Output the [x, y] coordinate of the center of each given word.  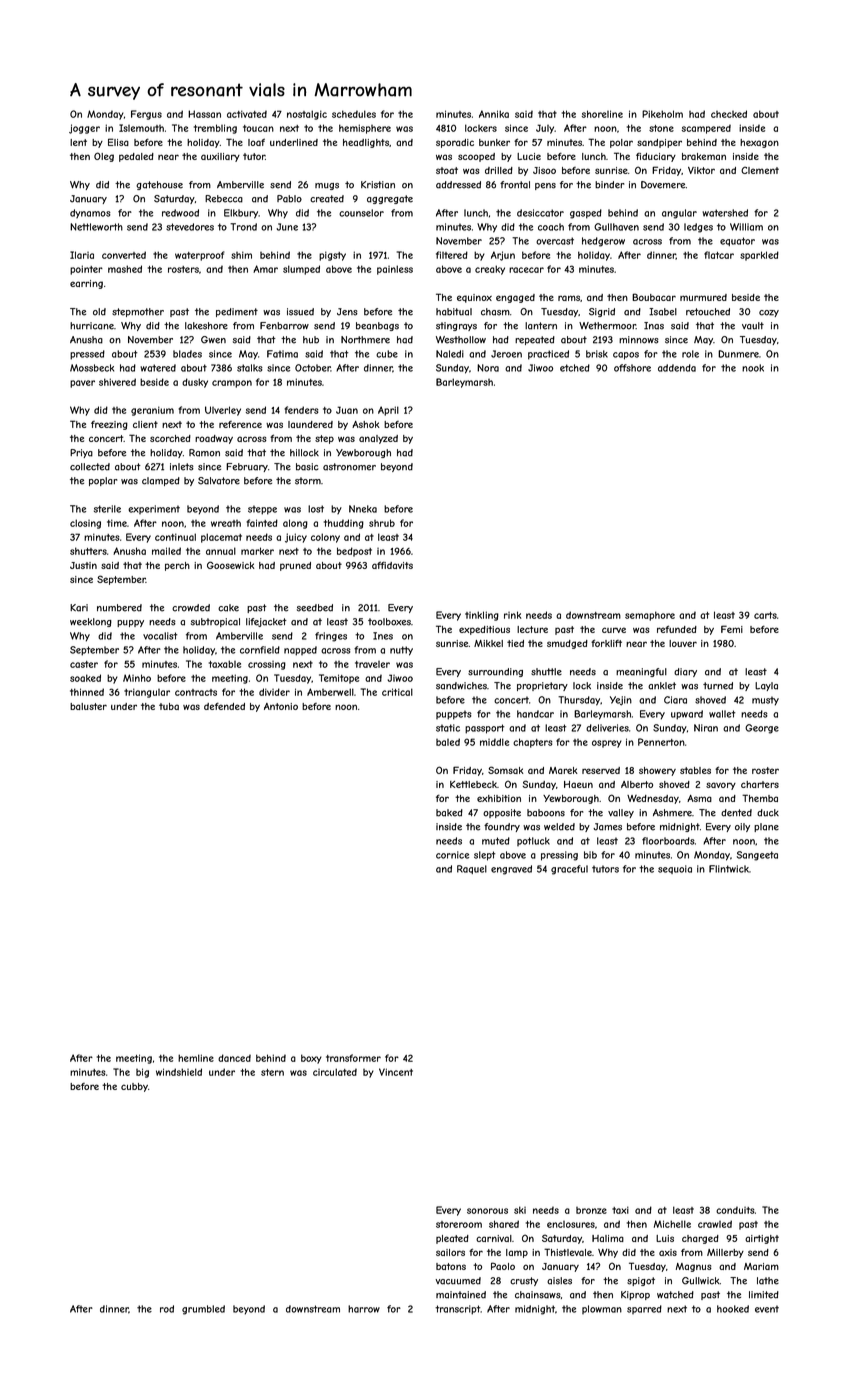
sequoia [675, 869]
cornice [452, 855]
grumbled [203, 1310]
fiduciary [656, 157]
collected [90, 467]
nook [753, 368]
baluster [88, 706]
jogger [84, 129]
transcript [458, 1310]
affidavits [392, 565]
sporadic [455, 143]
